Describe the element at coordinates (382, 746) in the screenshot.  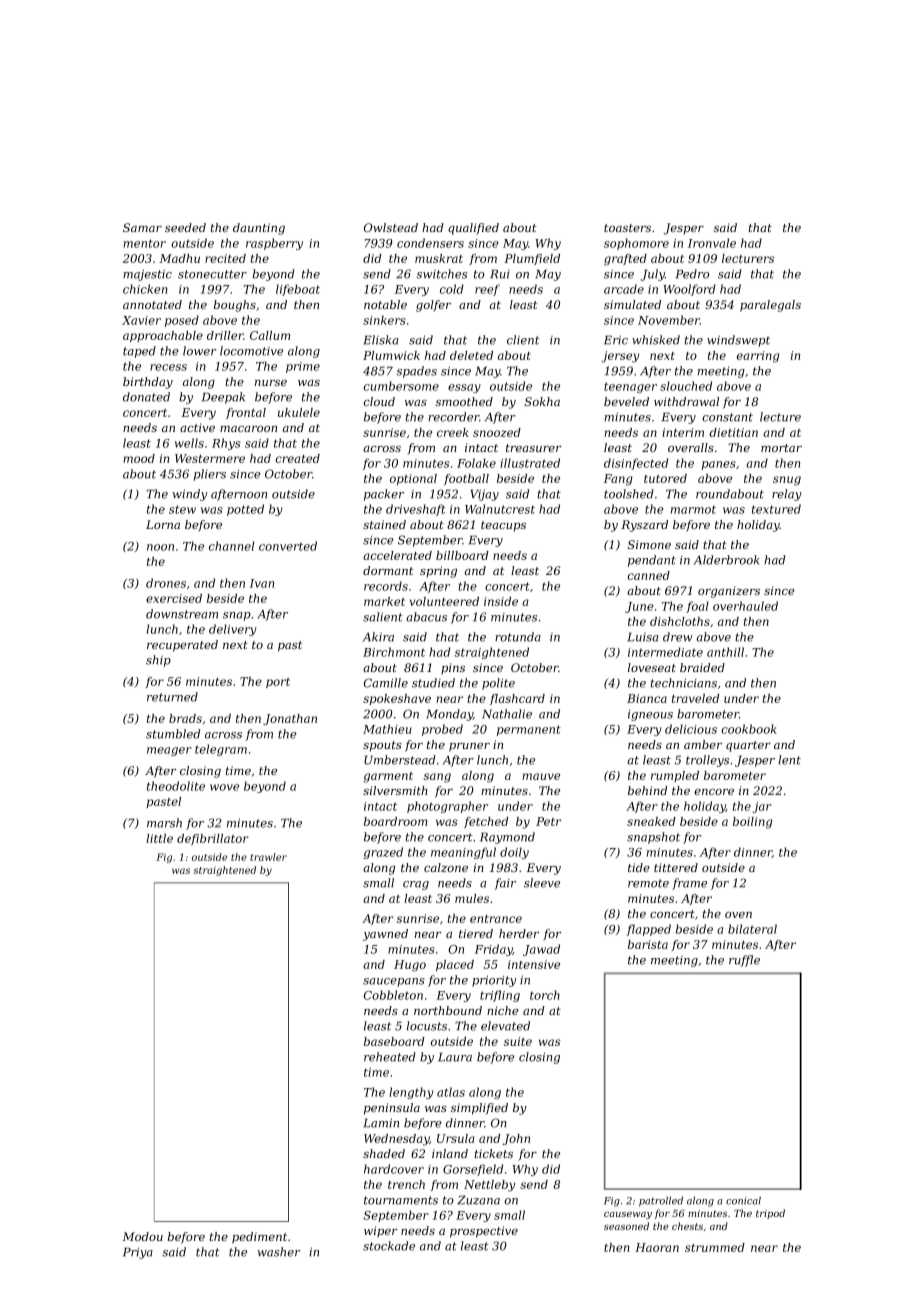
I see `spouts` at that location.
